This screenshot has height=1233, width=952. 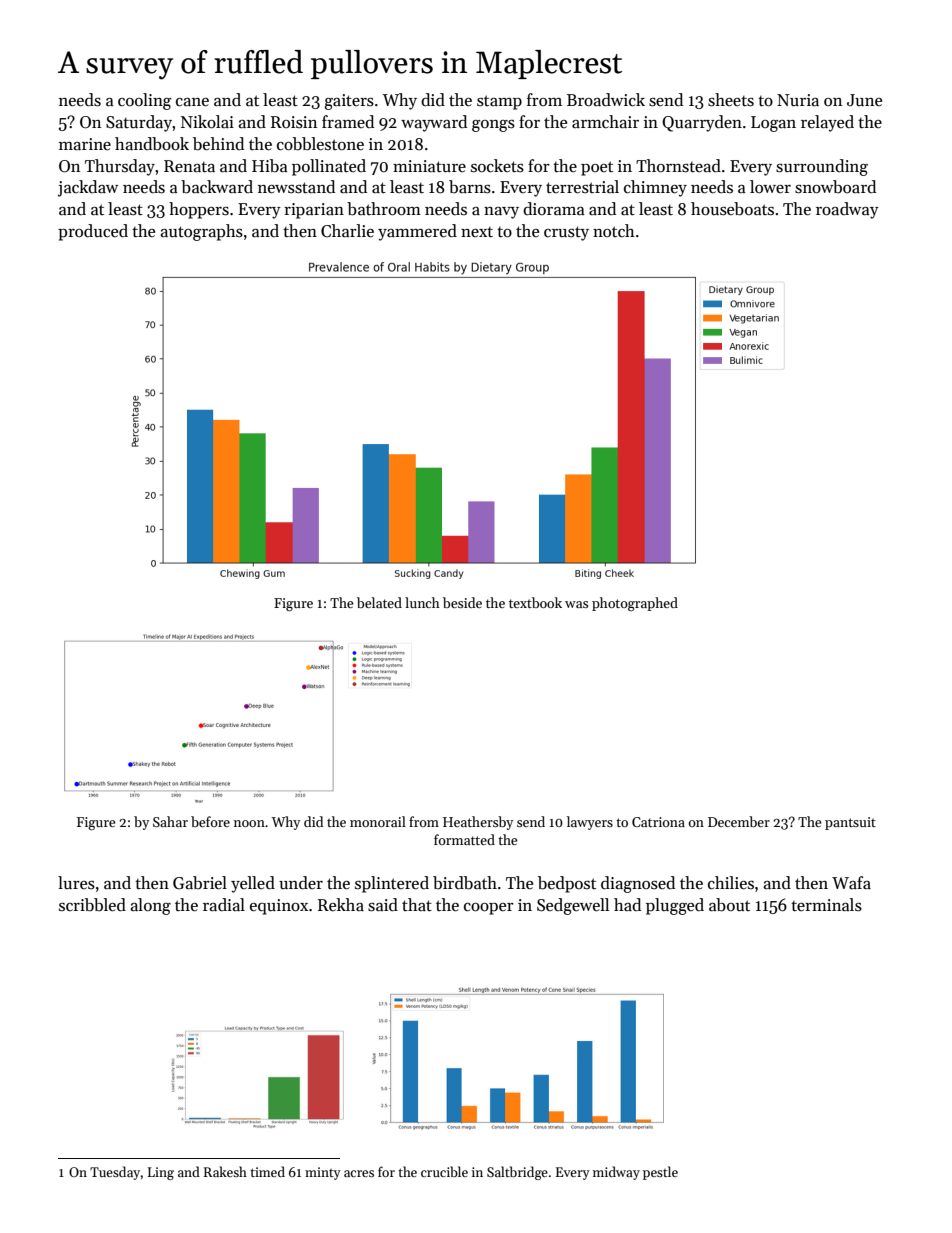 What do you see at coordinates (93, 232) in the screenshot?
I see `produced` at bounding box center [93, 232].
